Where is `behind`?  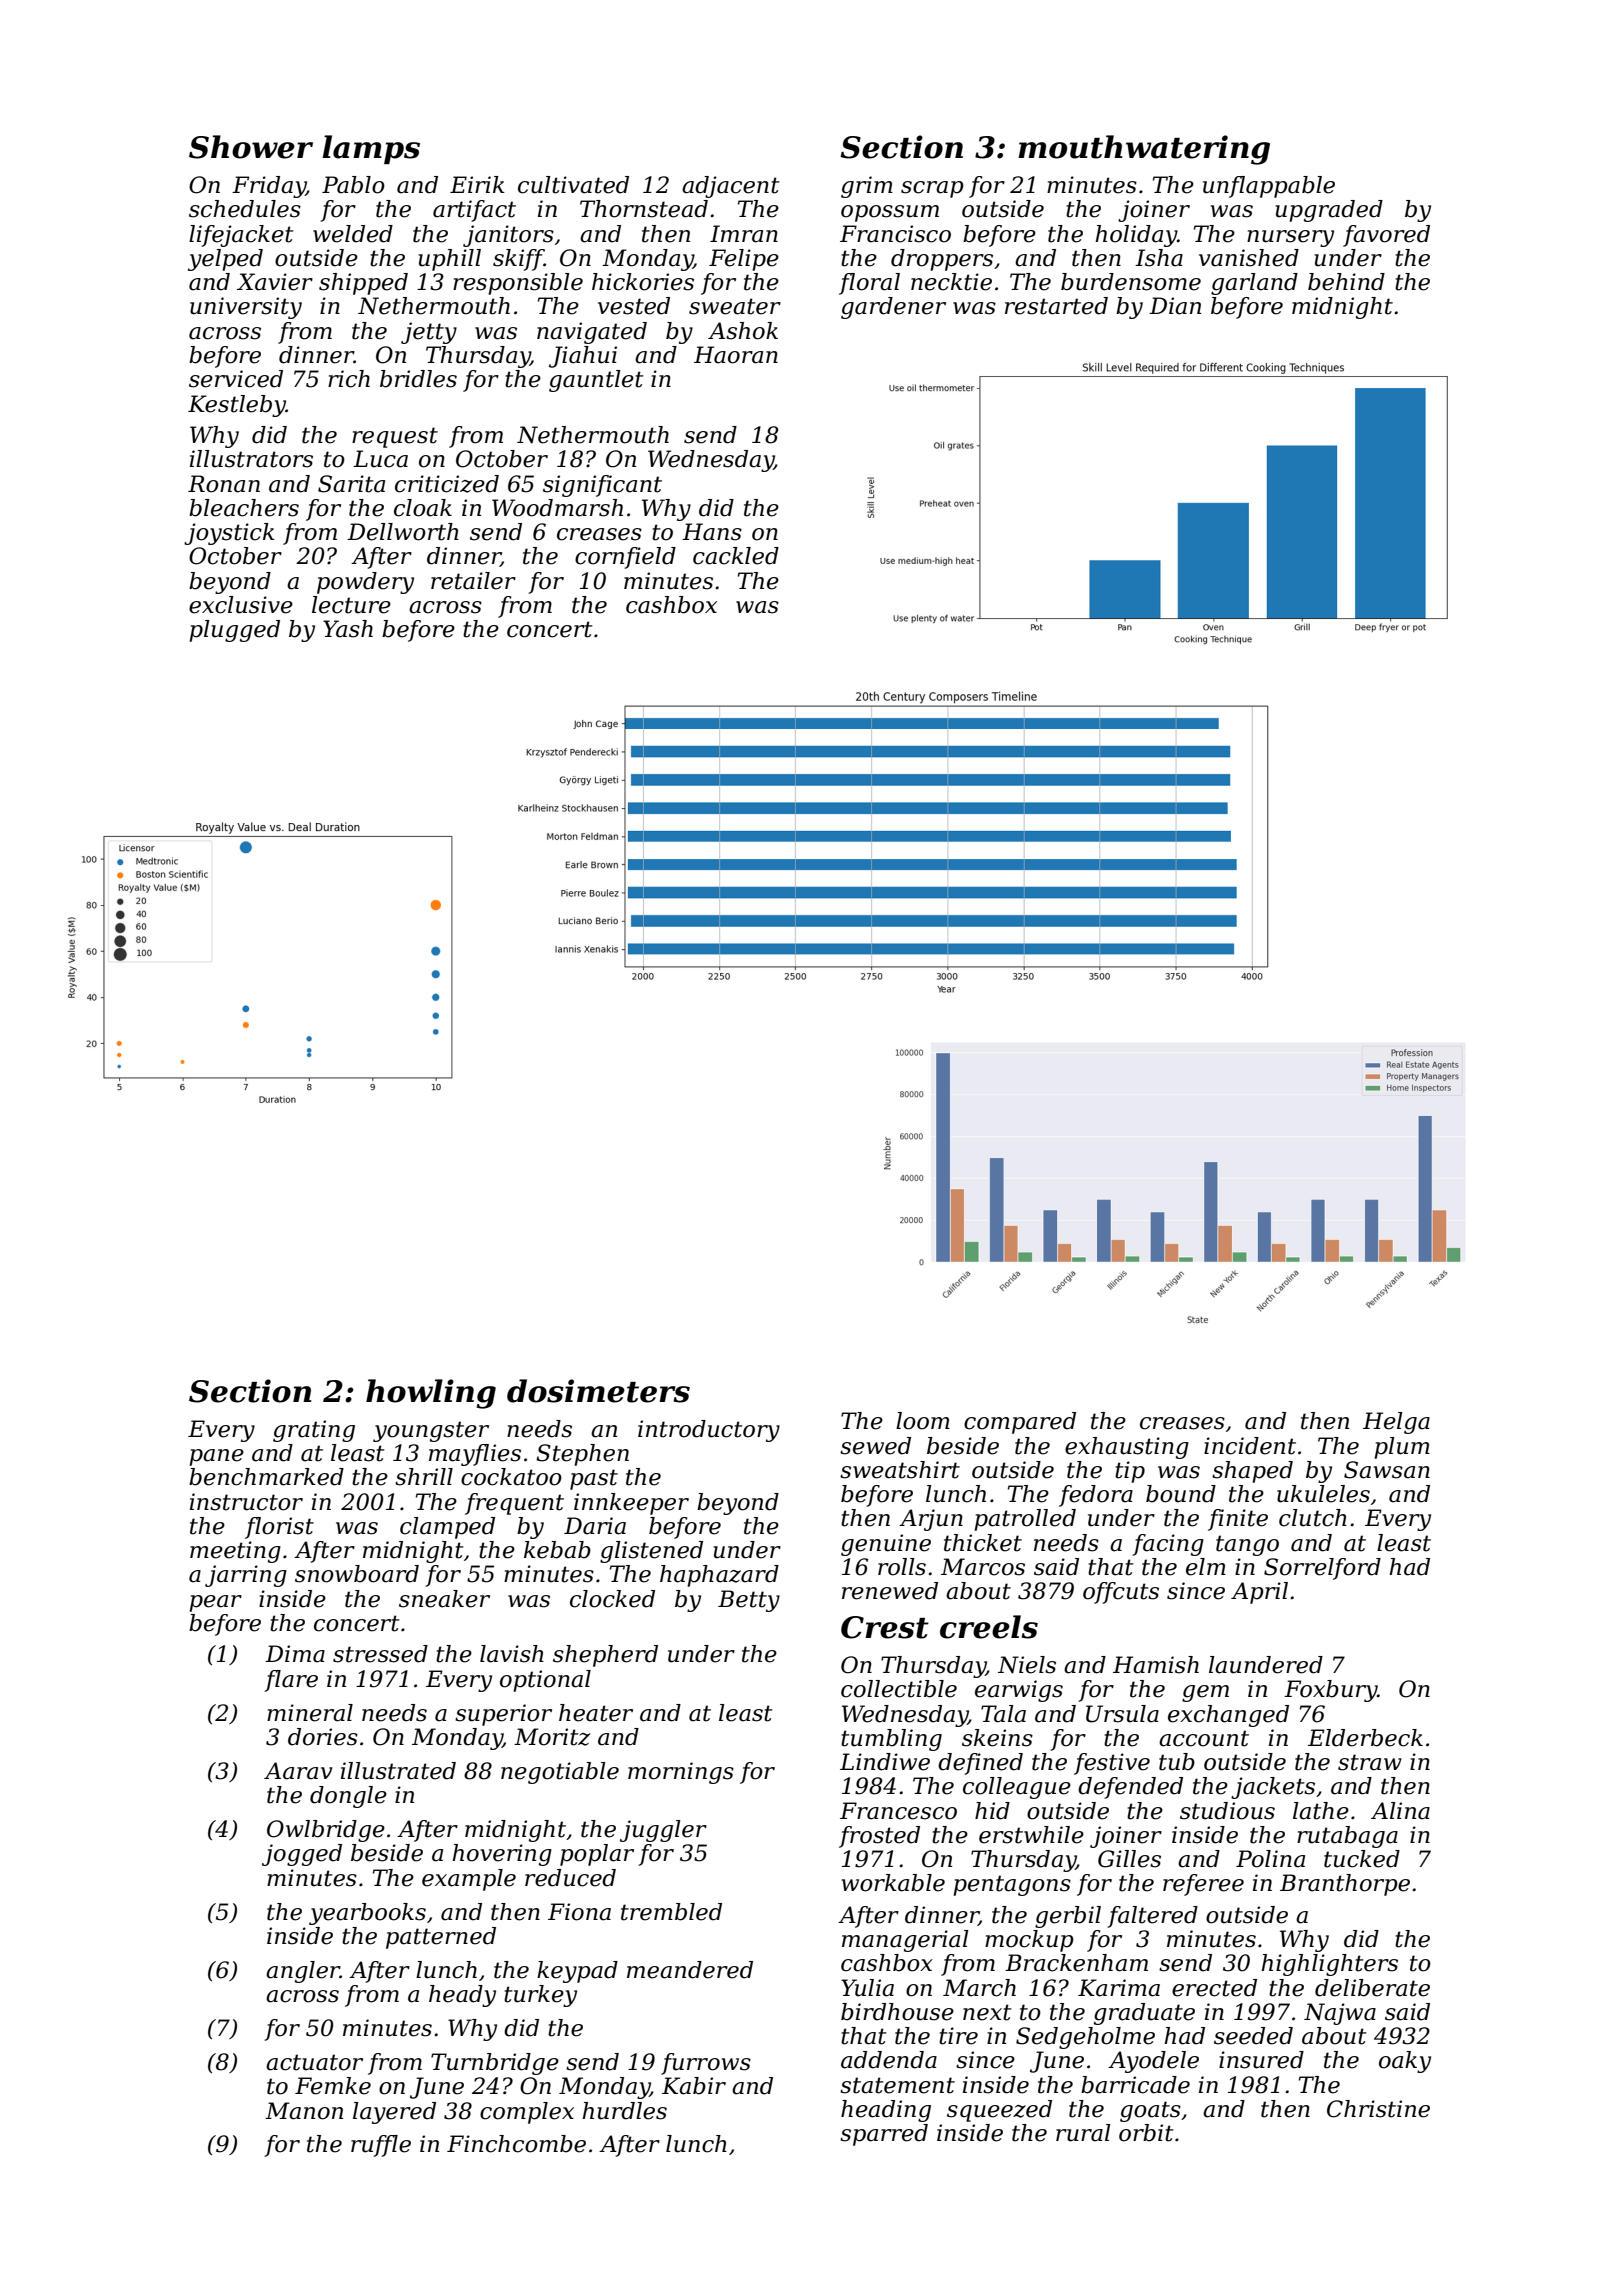
behind is located at coordinates (1346, 282).
